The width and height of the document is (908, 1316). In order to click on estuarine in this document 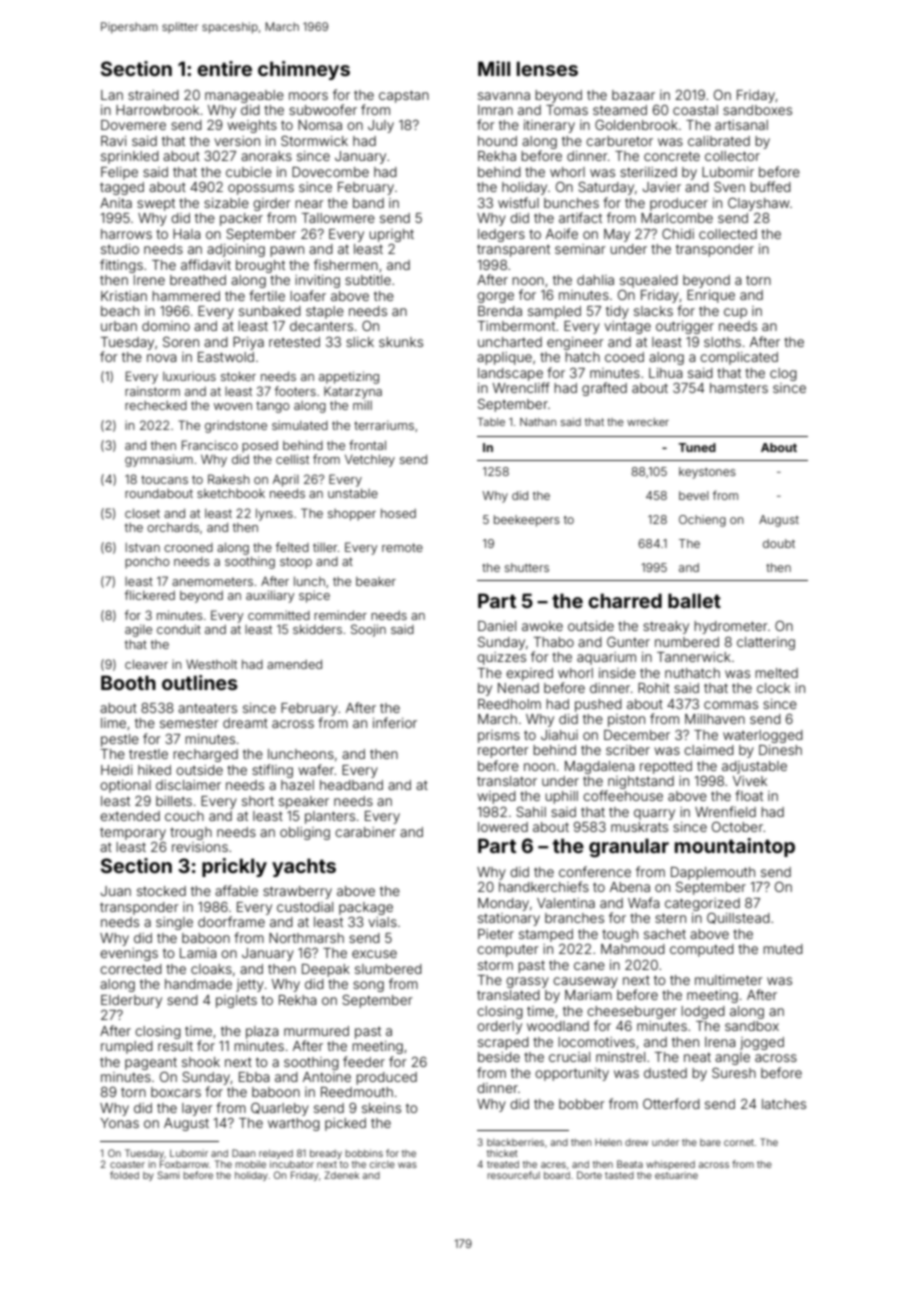, I will do `click(676, 1175)`.
